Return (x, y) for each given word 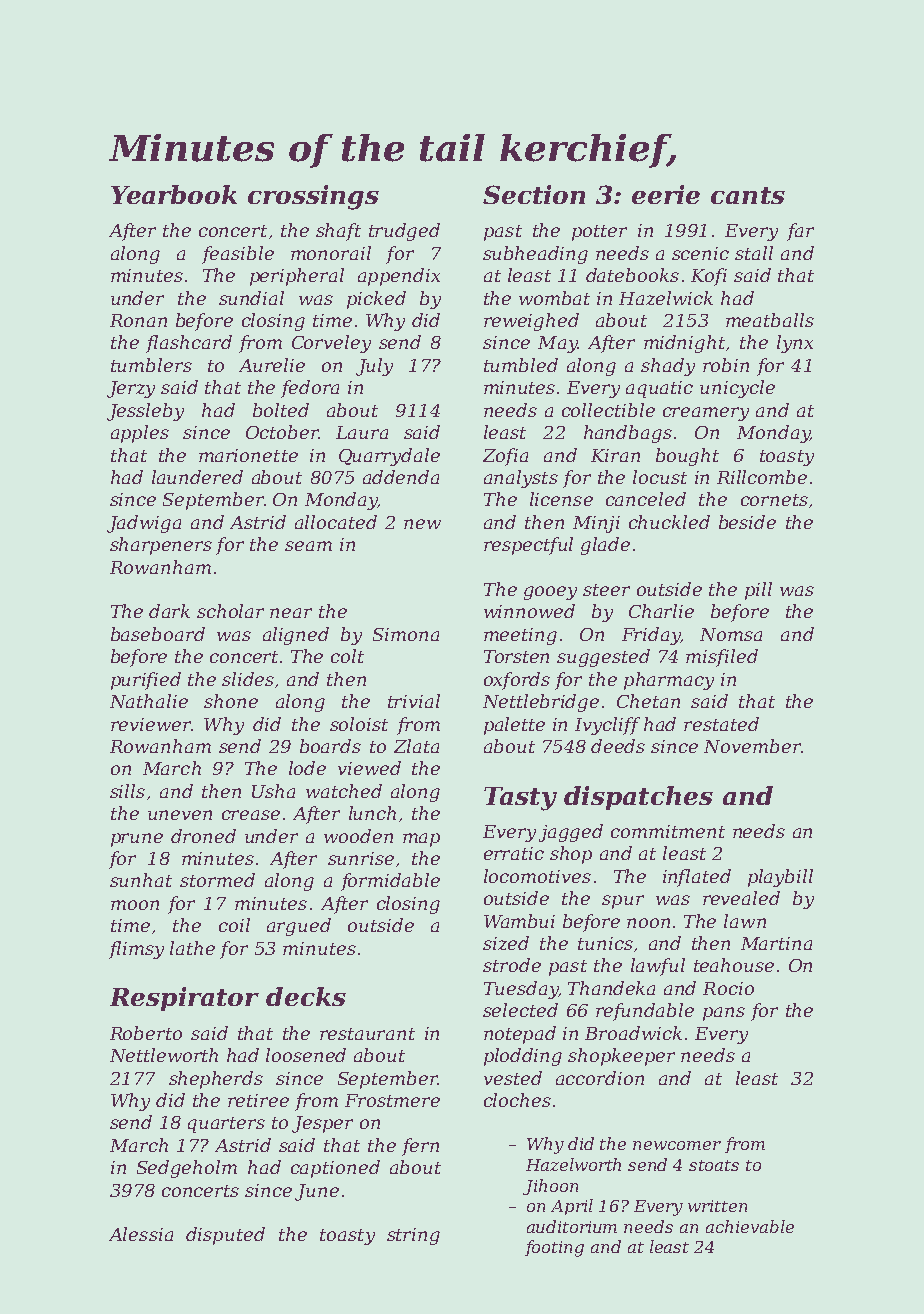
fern (420, 1147)
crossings (313, 197)
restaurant (367, 1034)
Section (534, 194)
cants (748, 195)
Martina (776, 943)
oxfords (517, 681)
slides (248, 679)
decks (306, 996)
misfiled (722, 658)
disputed (225, 1236)
